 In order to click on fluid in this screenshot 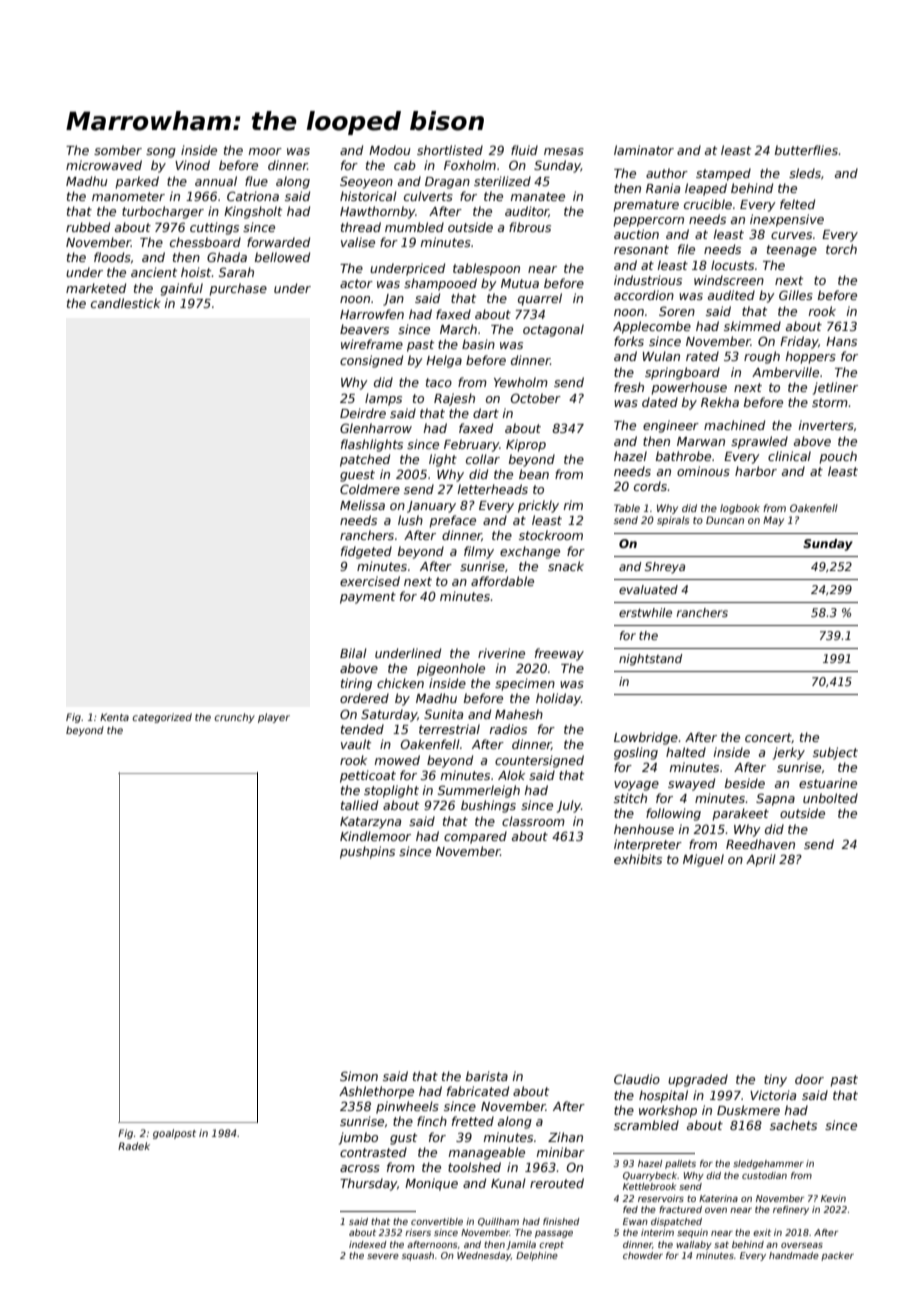, I will do `click(524, 150)`.
